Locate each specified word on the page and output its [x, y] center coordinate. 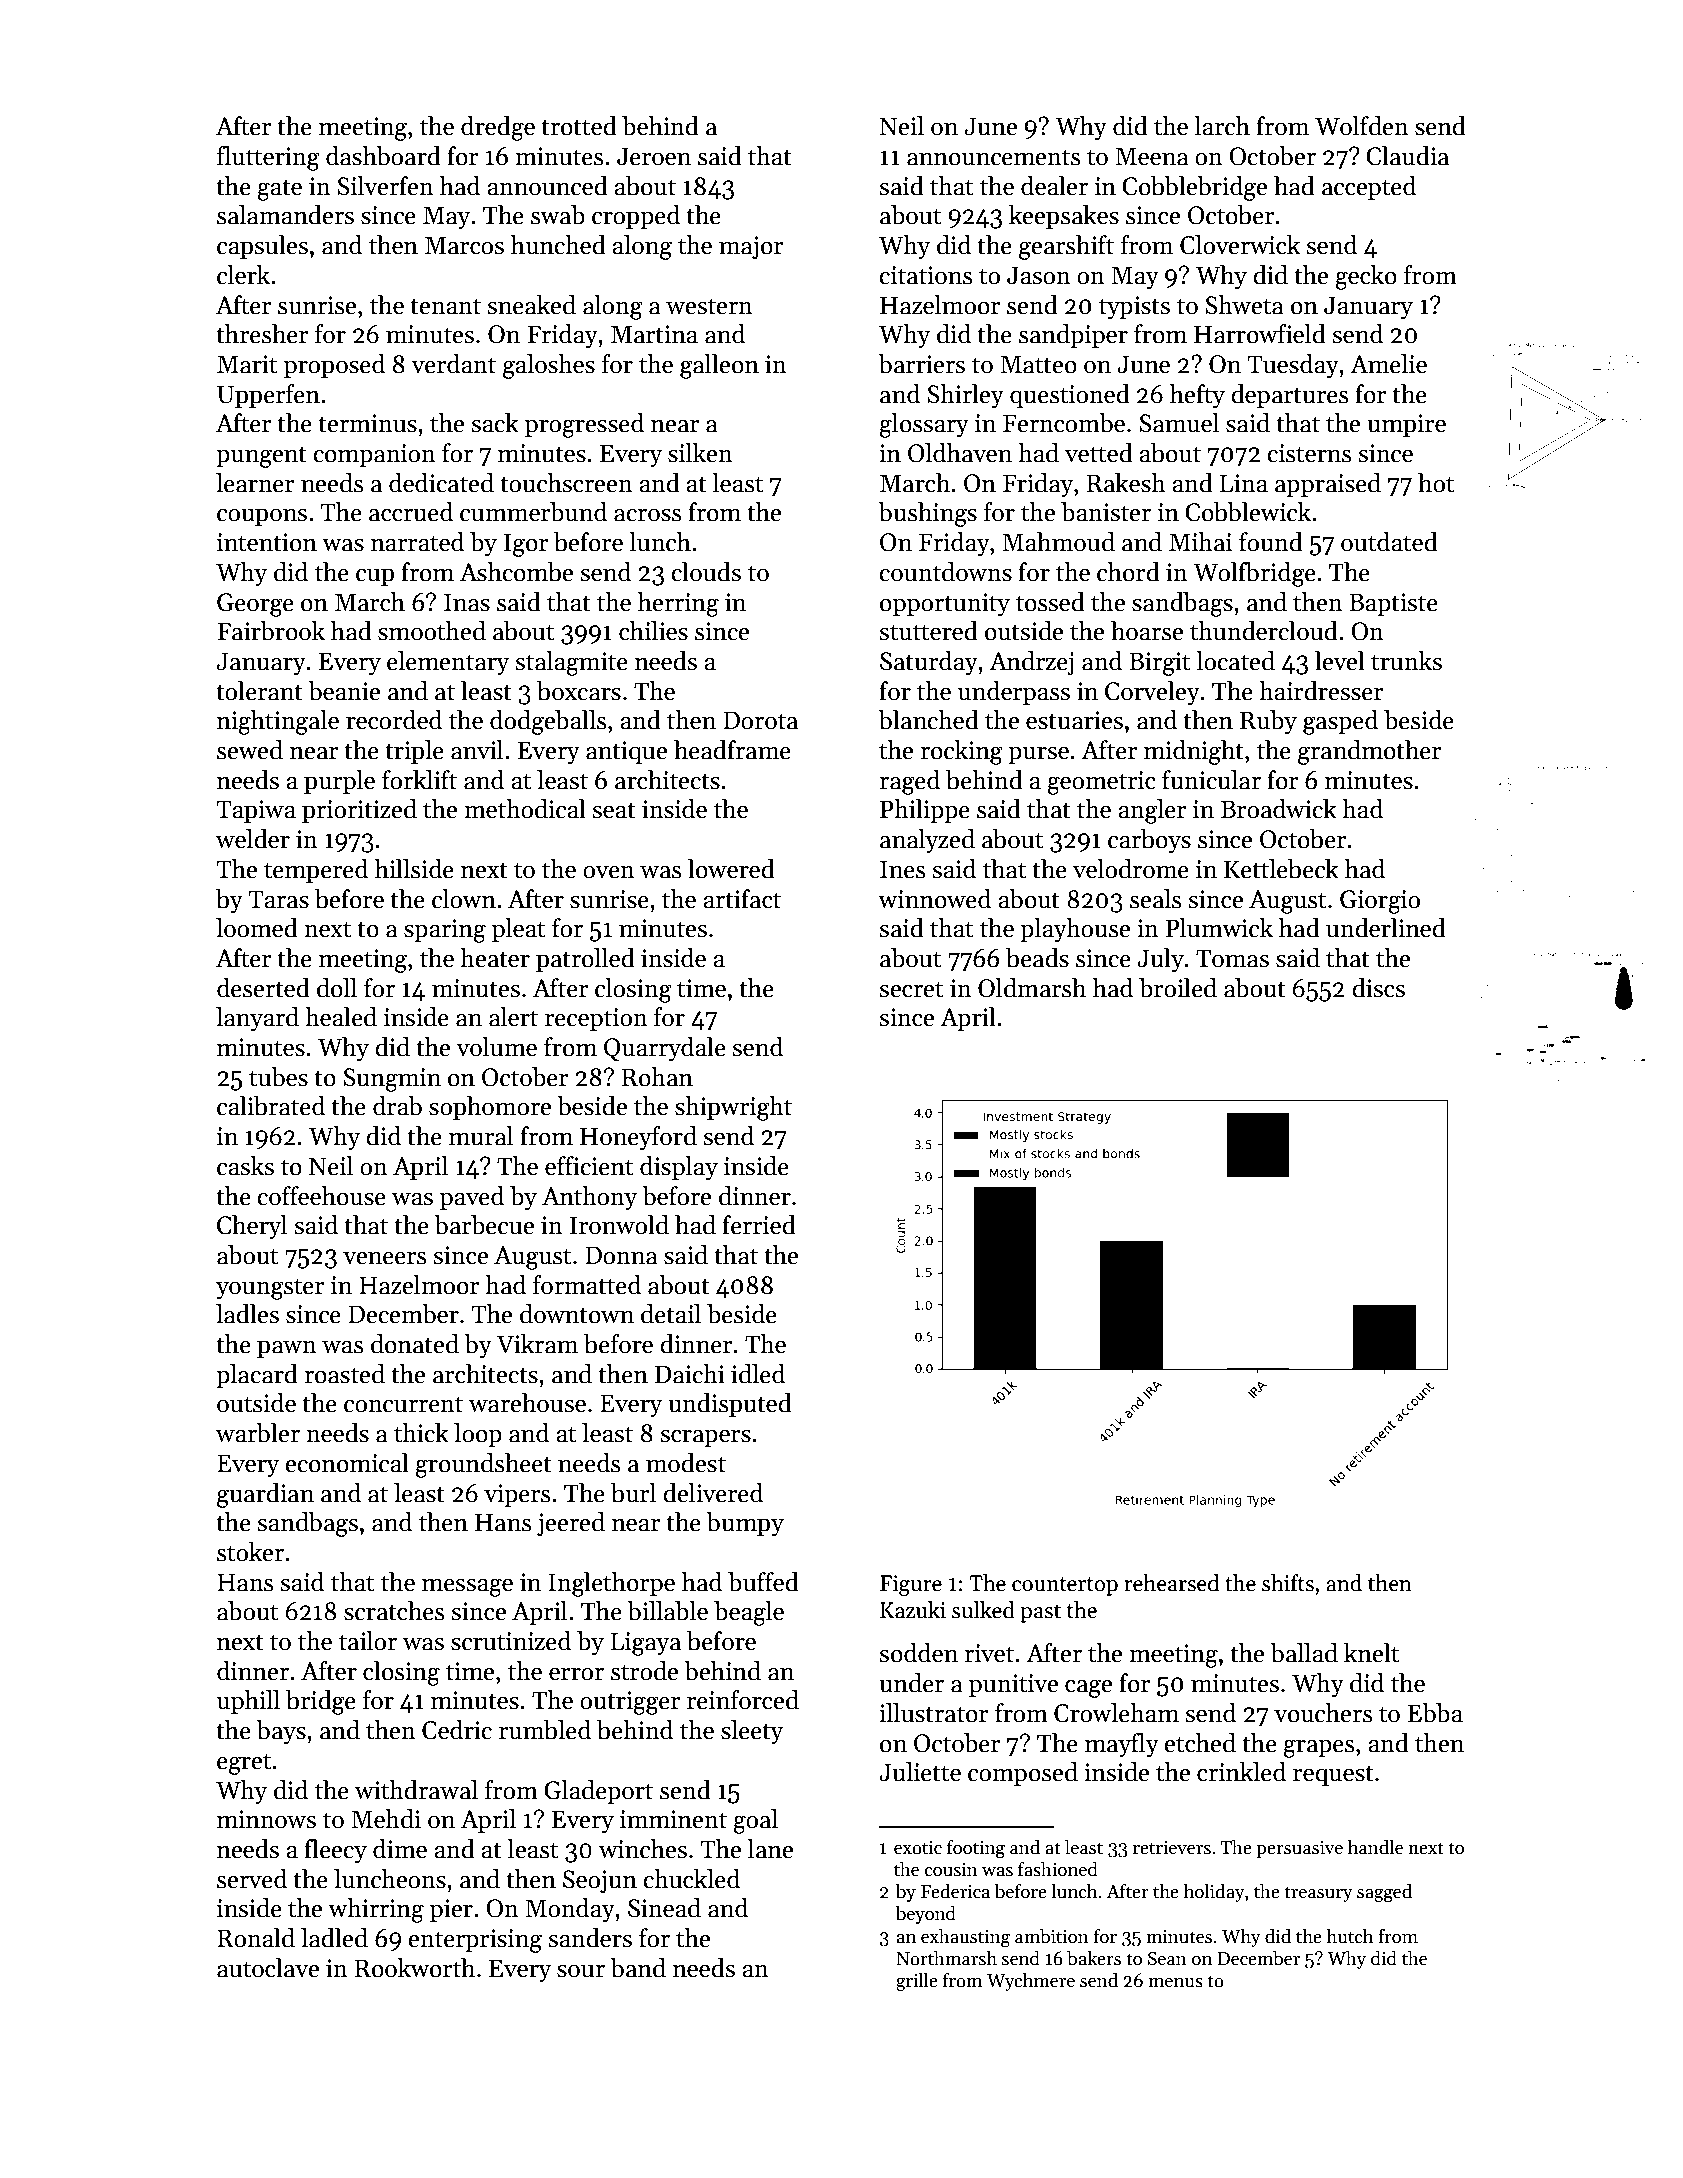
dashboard [383, 156]
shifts [1288, 1583]
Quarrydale [665, 1049]
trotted [579, 126]
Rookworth [415, 1968]
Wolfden [1362, 126]
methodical [525, 809]
